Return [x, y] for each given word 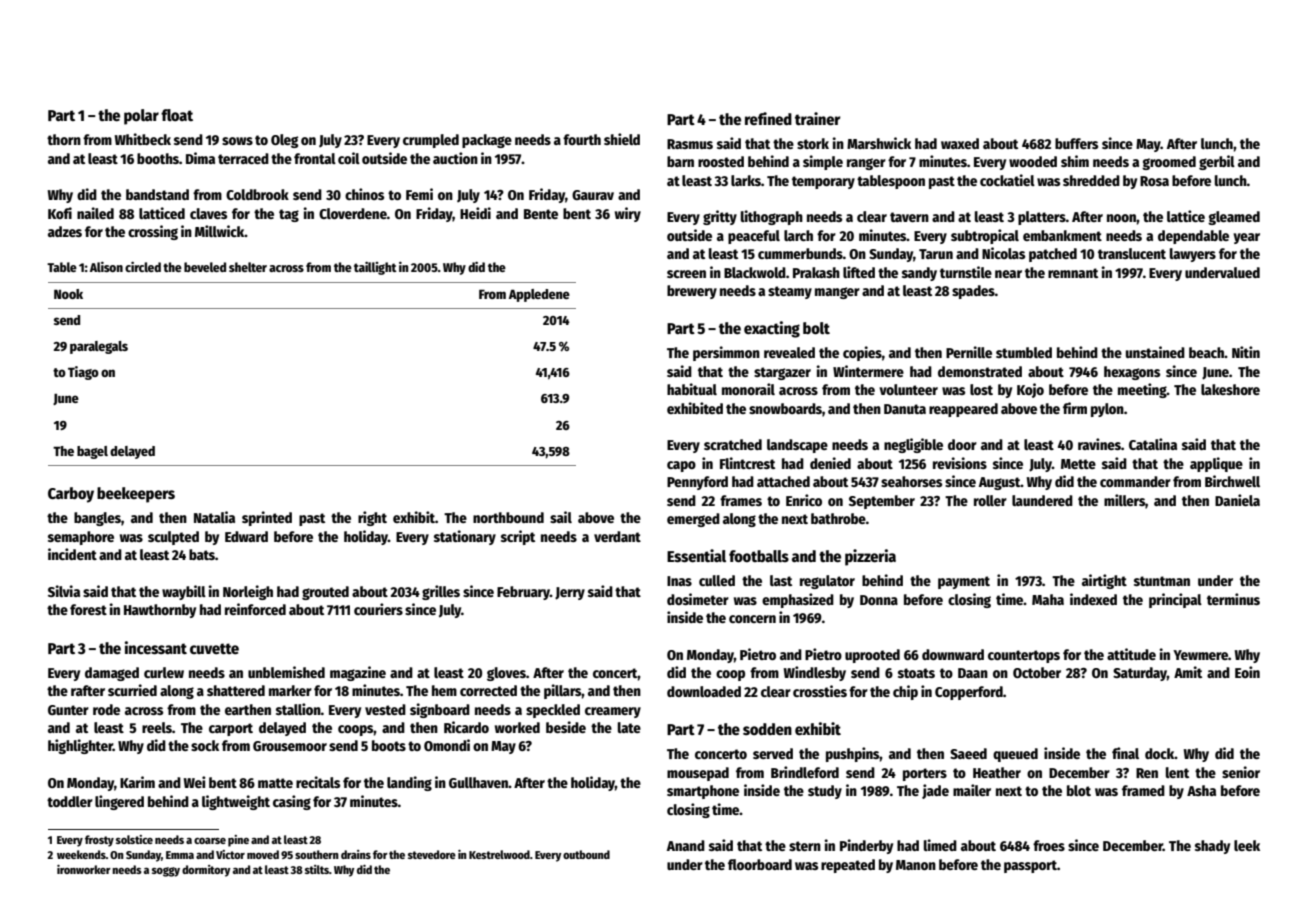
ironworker [84, 869]
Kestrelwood [499, 854]
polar [141, 117]
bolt [816, 328]
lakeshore [1230, 389]
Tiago [83, 373]
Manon [916, 865]
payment [964, 582]
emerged [693, 520]
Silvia [64, 591]
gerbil [1217, 162]
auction [455, 158]
